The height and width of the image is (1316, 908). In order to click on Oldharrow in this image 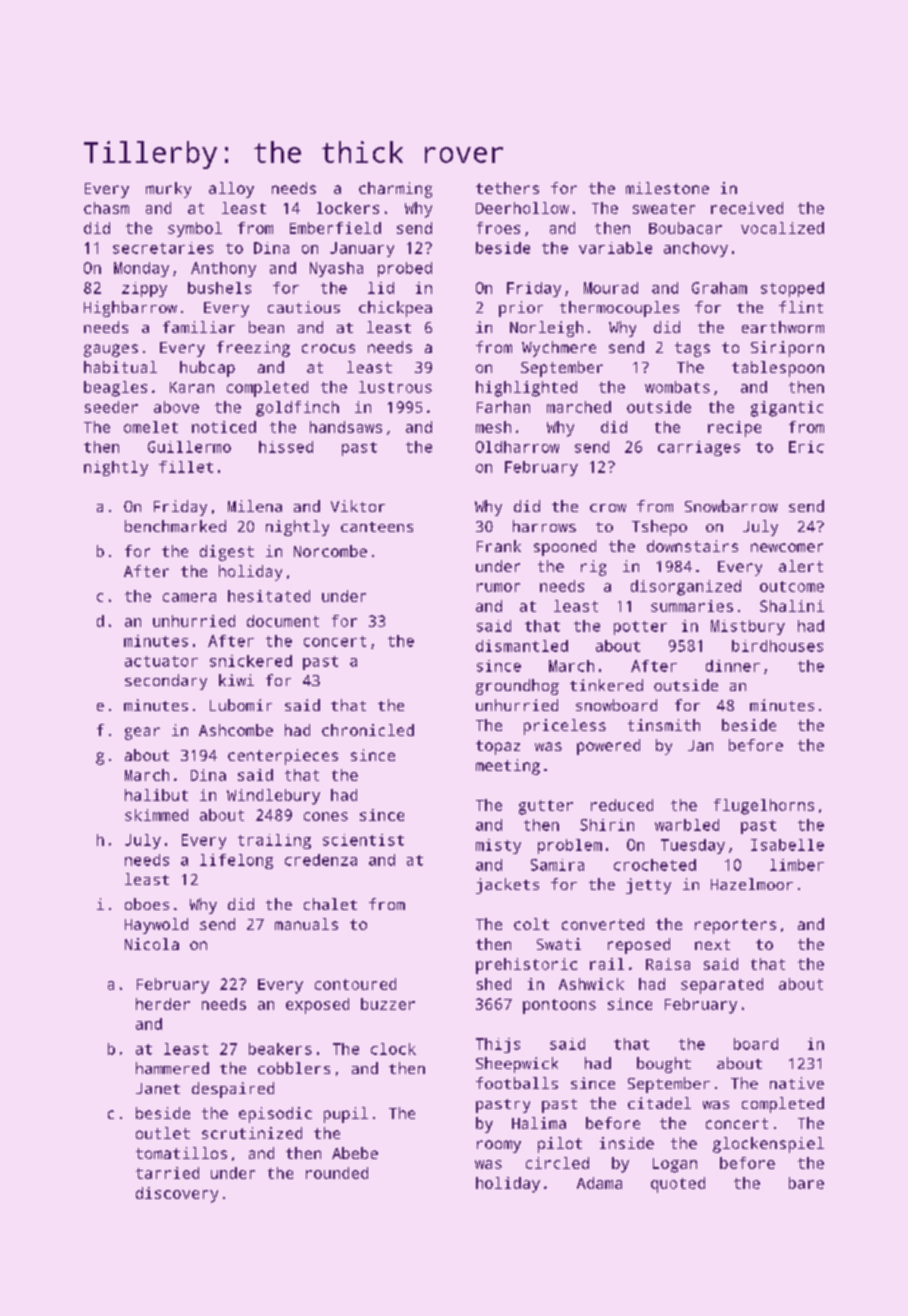, I will do `click(517, 447)`.
